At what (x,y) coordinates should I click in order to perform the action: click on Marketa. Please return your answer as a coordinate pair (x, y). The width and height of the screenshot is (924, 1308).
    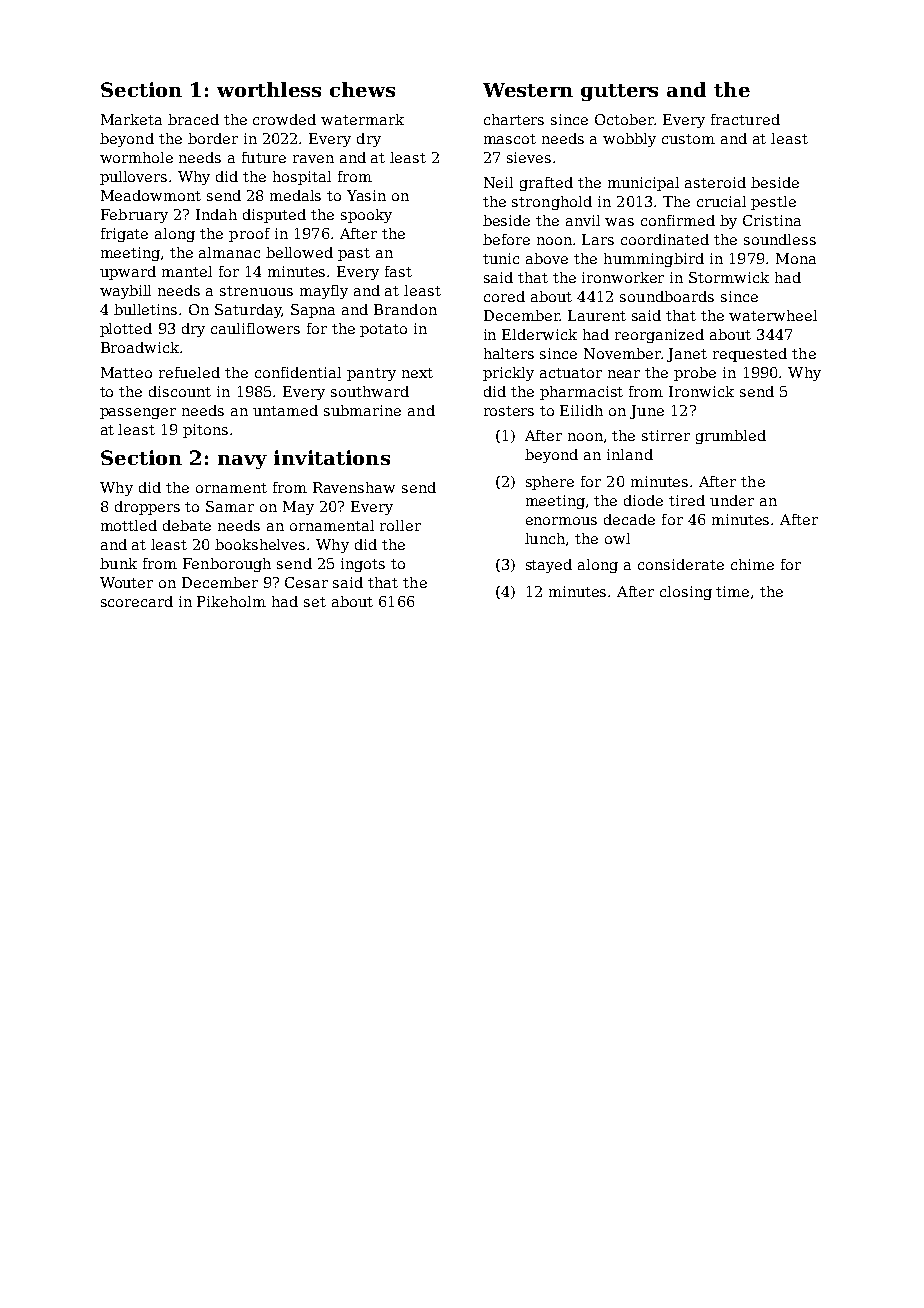
    Looking at the image, I should click on (131, 119).
